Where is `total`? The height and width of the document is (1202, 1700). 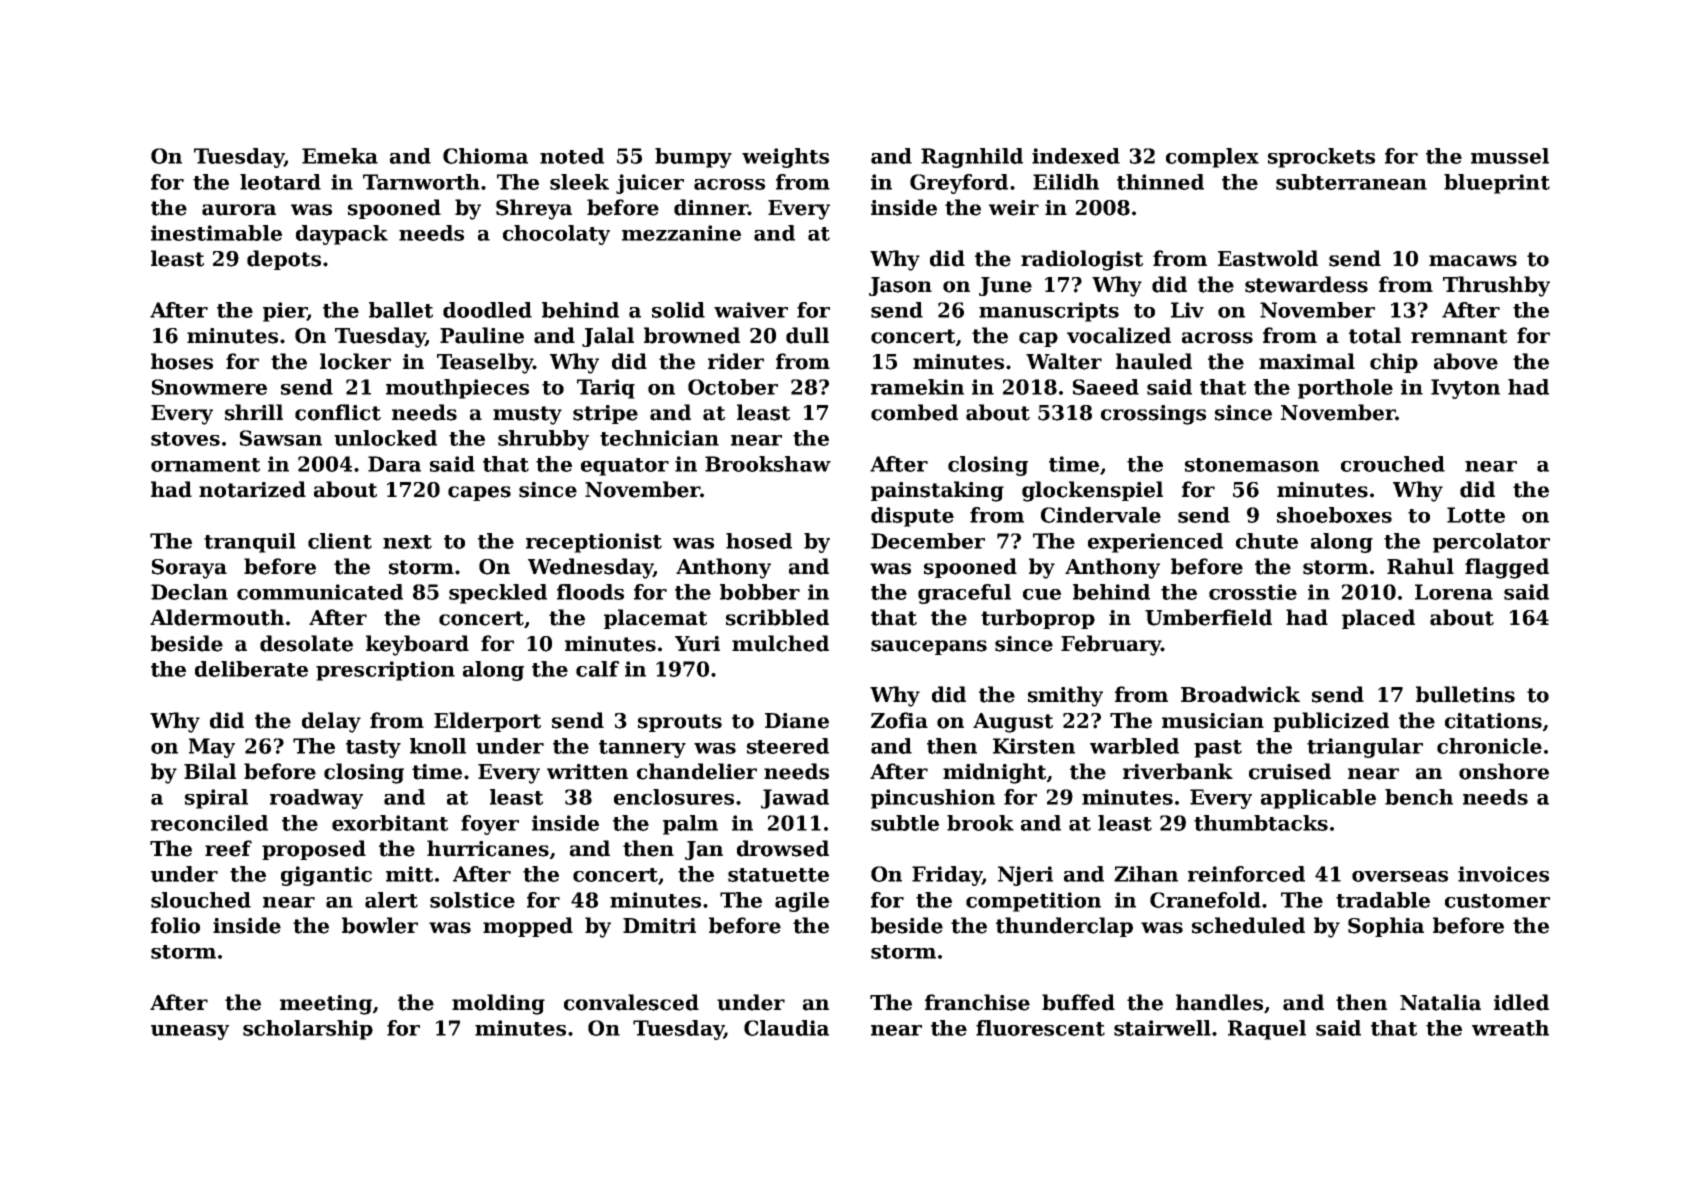 total is located at coordinates (1375, 335).
